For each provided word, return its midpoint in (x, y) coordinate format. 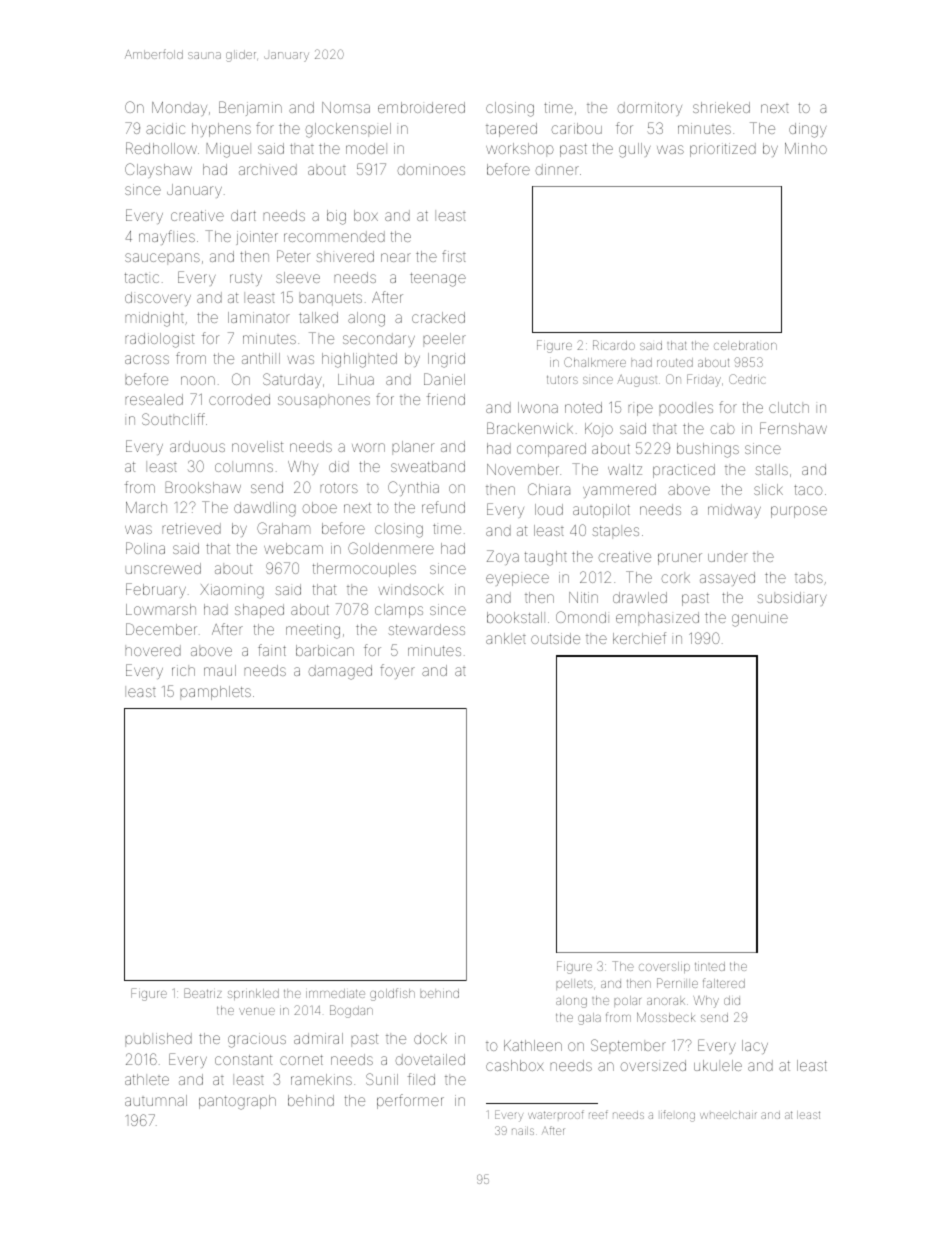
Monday (179, 109)
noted (583, 407)
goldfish (392, 994)
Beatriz (203, 993)
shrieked (721, 107)
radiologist (159, 340)
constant (243, 1060)
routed (675, 362)
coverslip (664, 967)
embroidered (421, 107)
